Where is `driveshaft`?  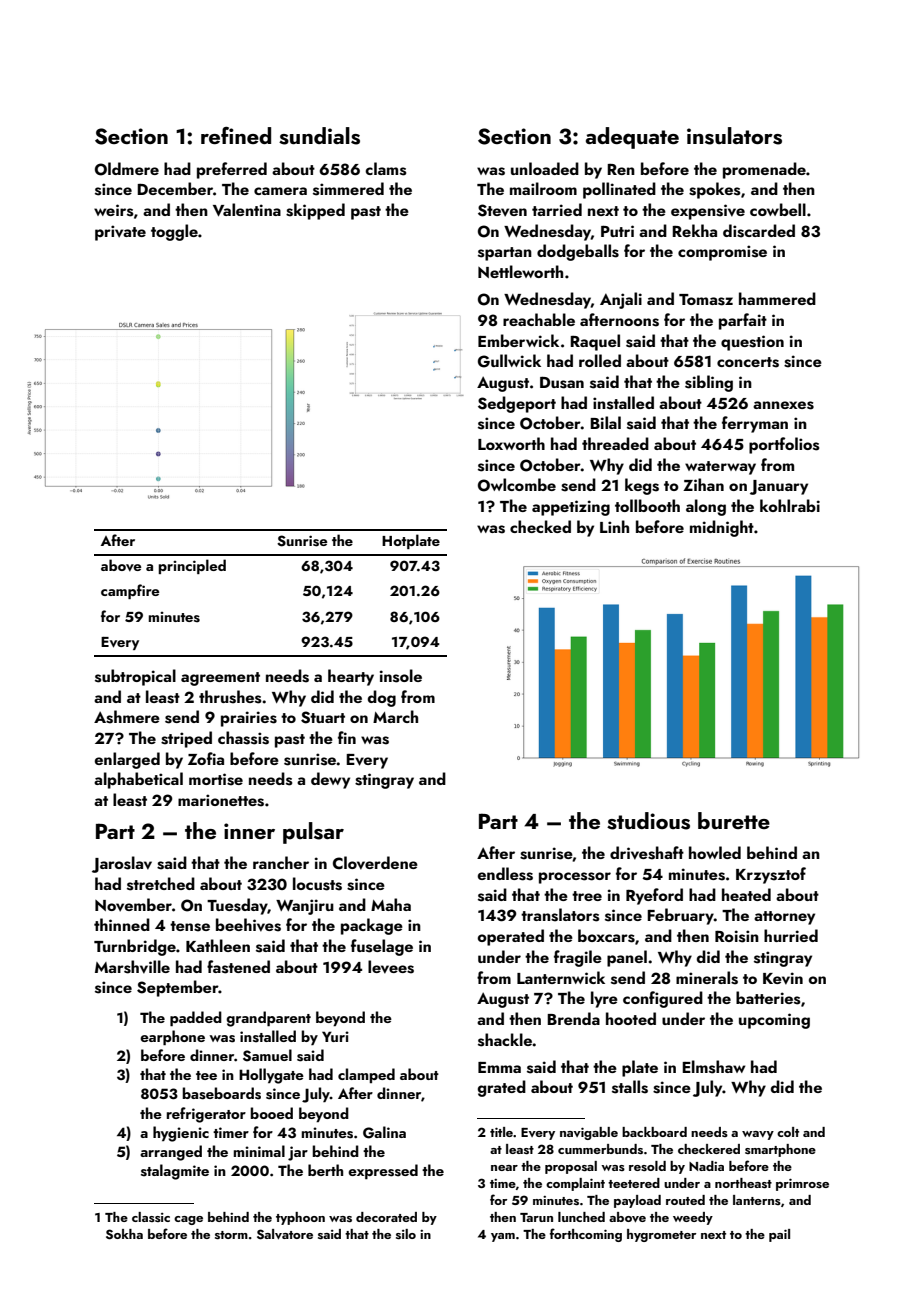
driveshaft is located at coordinates (647, 853).
